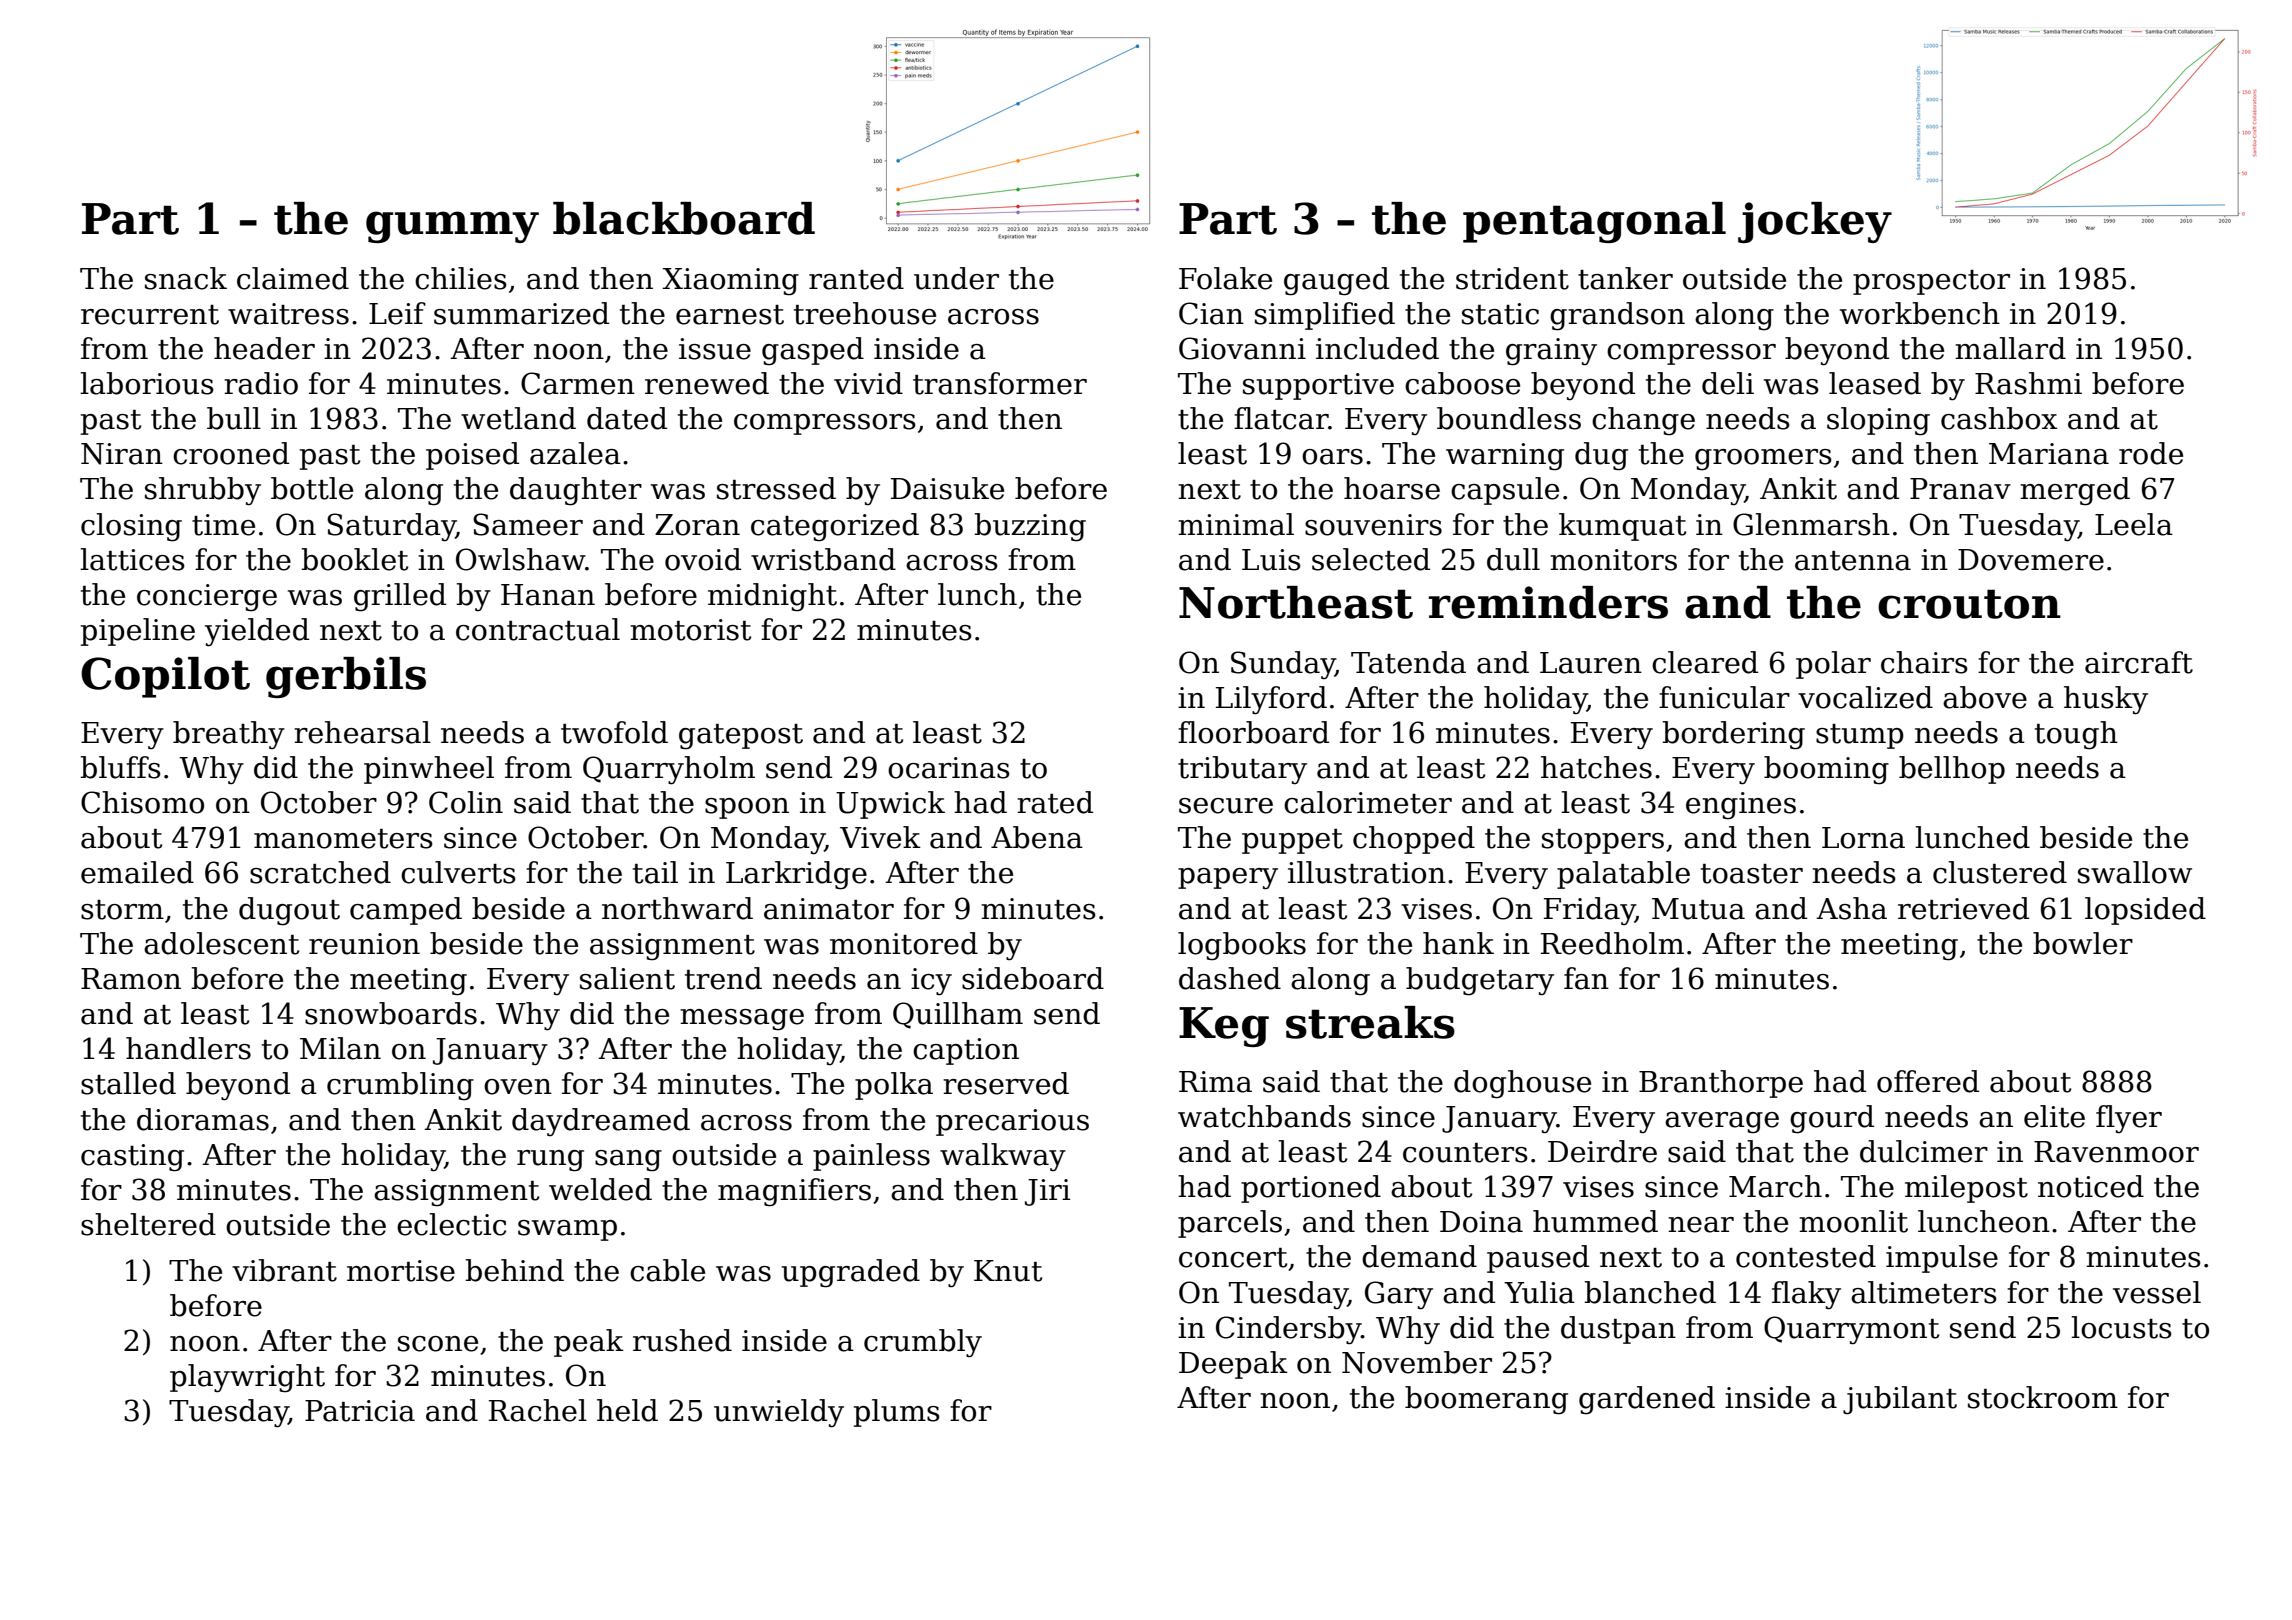 The height and width of the screenshot is (1620, 2292). I want to click on Larkridge, so click(796, 875).
